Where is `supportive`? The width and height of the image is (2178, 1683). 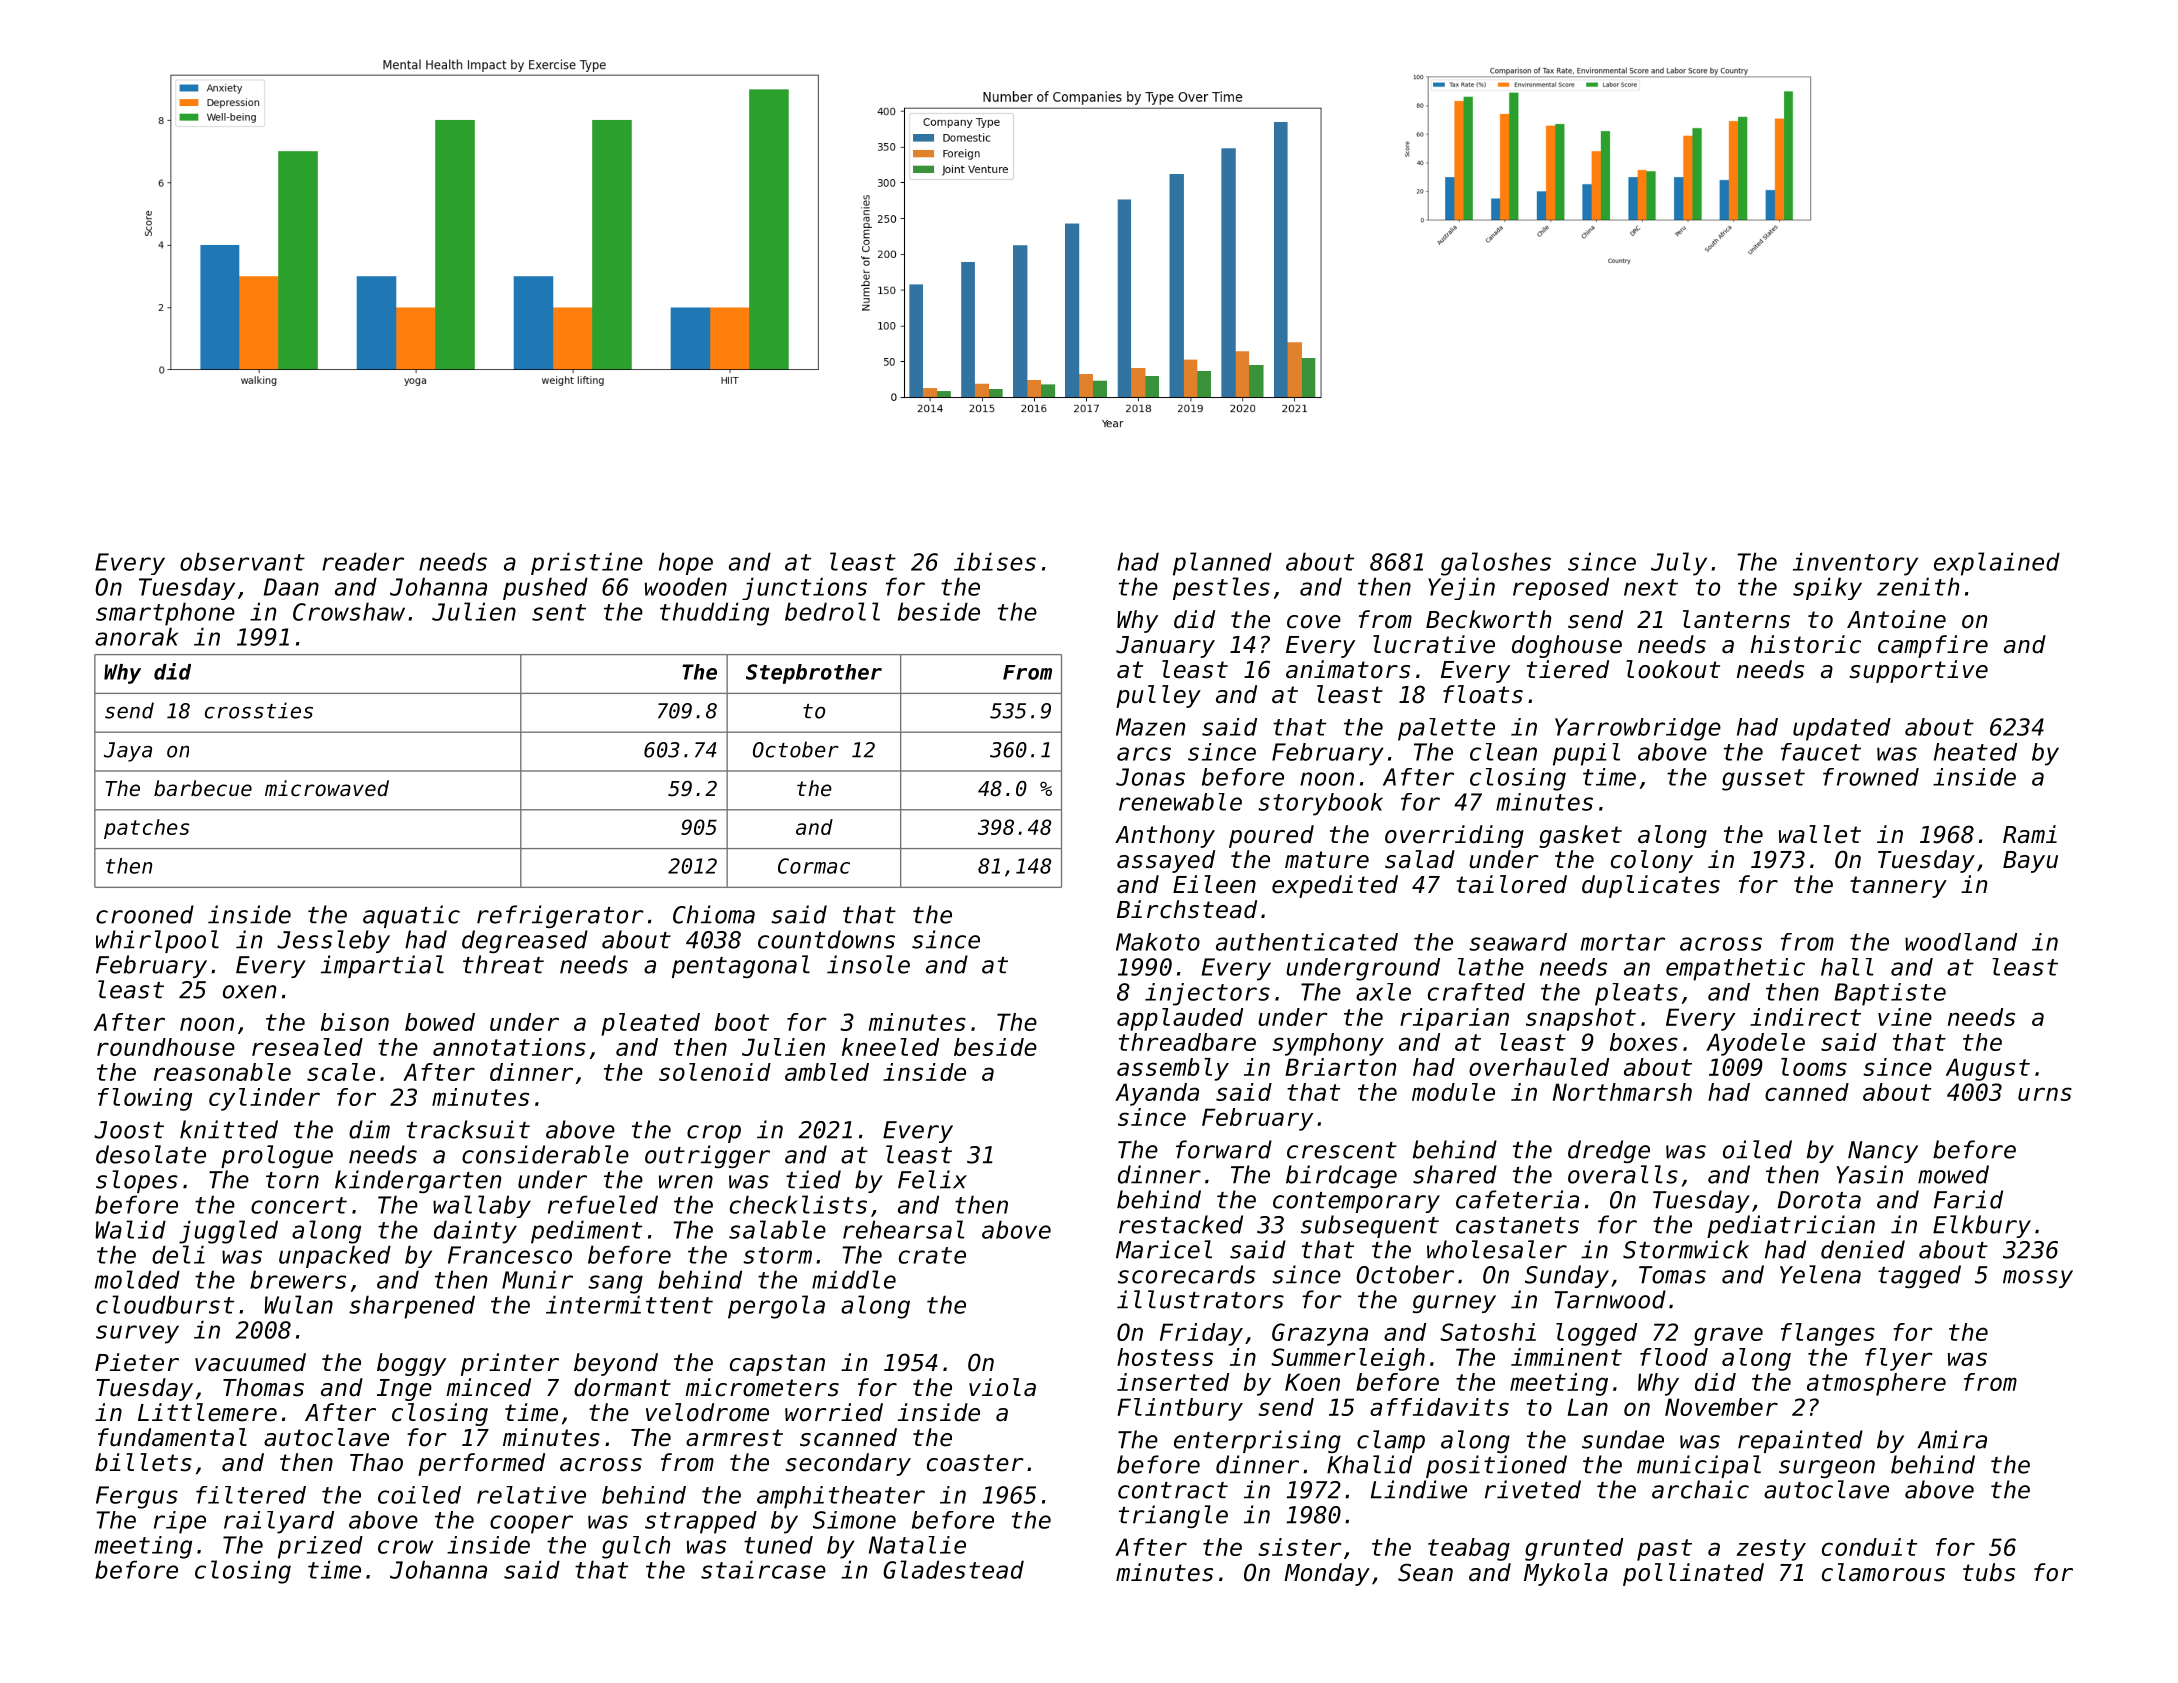
supportive is located at coordinates (1919, 671).
